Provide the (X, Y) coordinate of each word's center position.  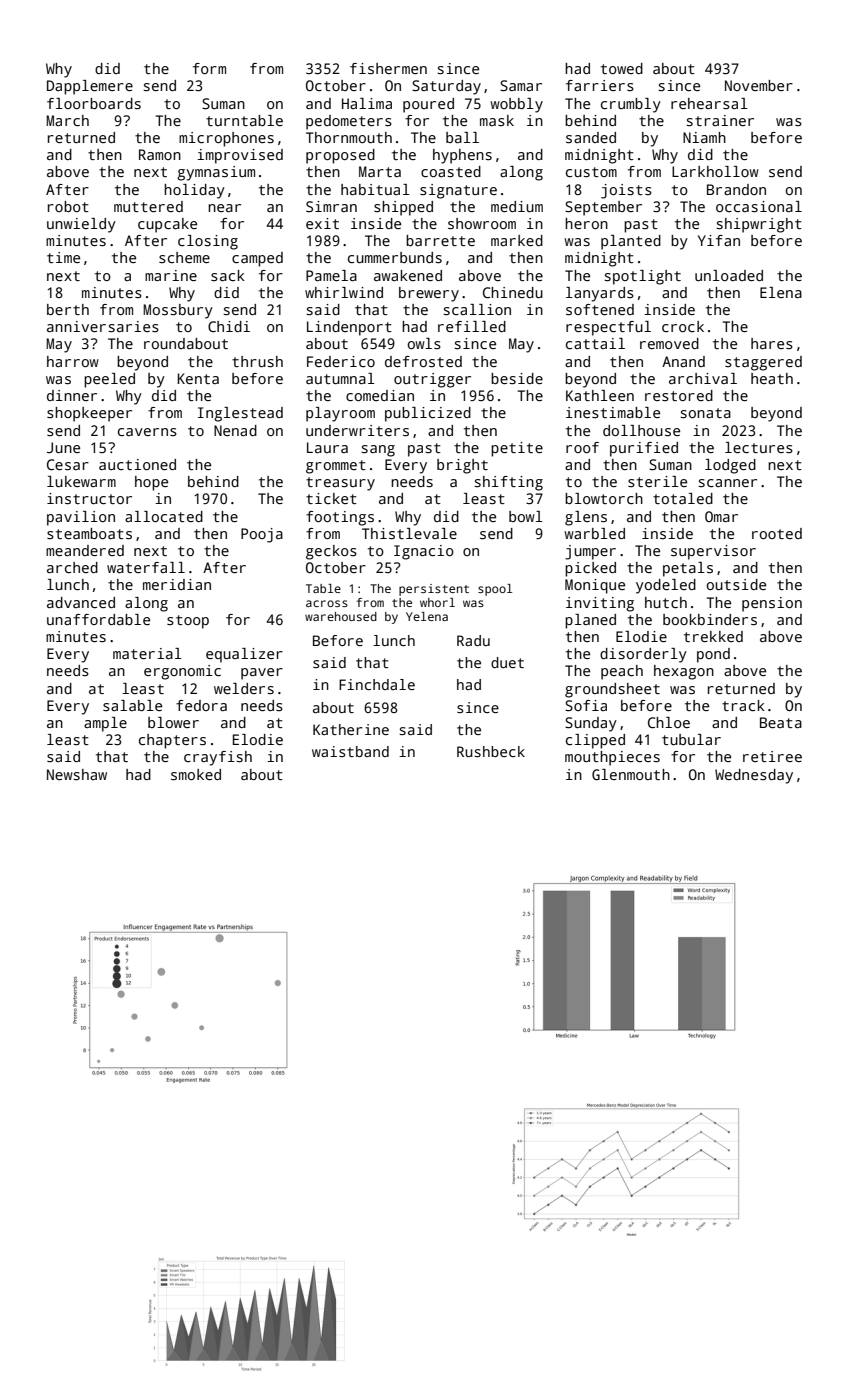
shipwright (759, 225)
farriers (600, 85)
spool (495, 590)
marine (171, 275)
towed (622, 68)
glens (586, 518)
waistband (350, 751)
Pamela (331, 275)
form (209, 68)
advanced (81, 602)
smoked (196, 774)
